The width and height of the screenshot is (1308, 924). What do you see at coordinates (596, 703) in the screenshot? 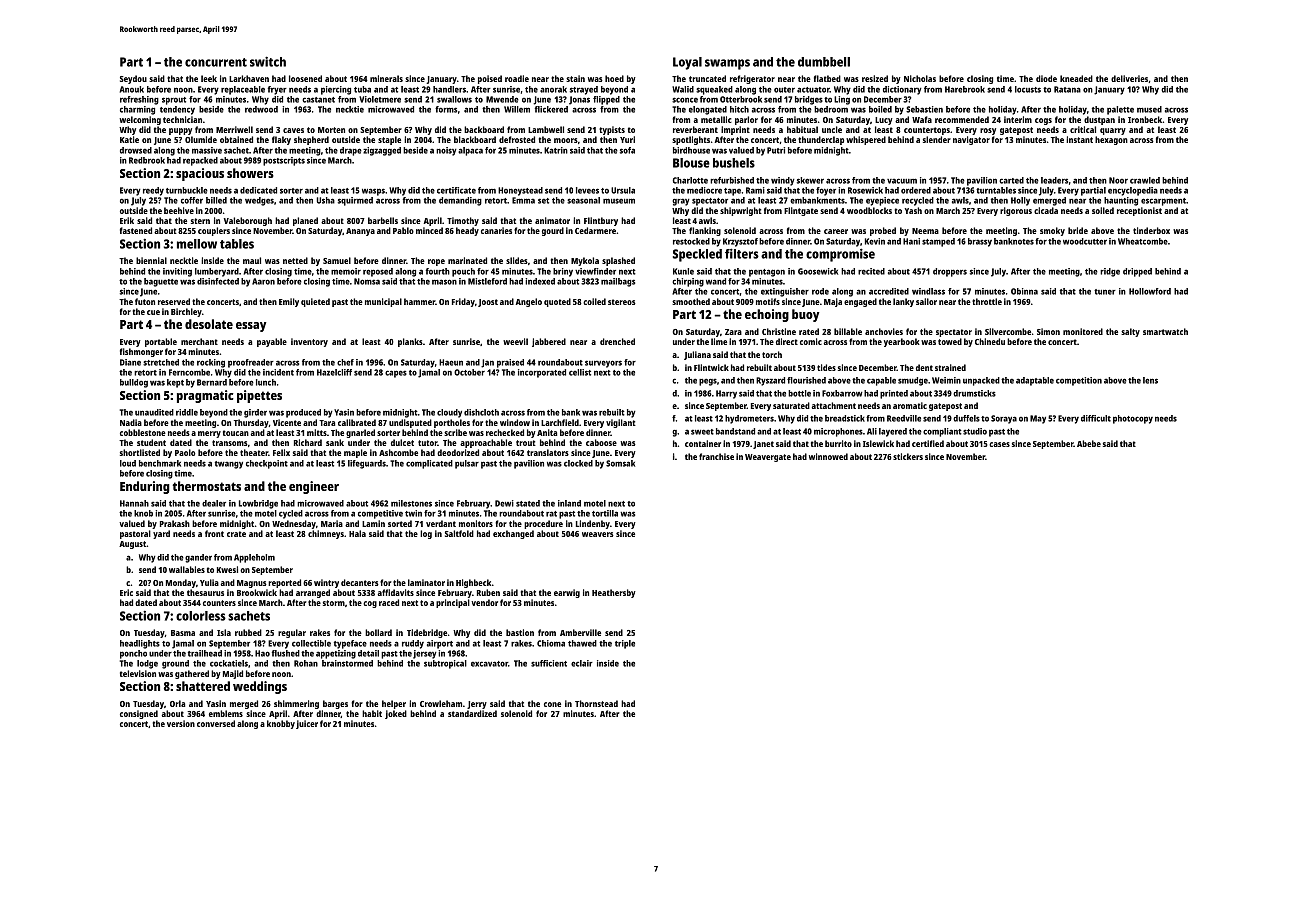
I see `Thornstead` at bounding box center [596, 703].
